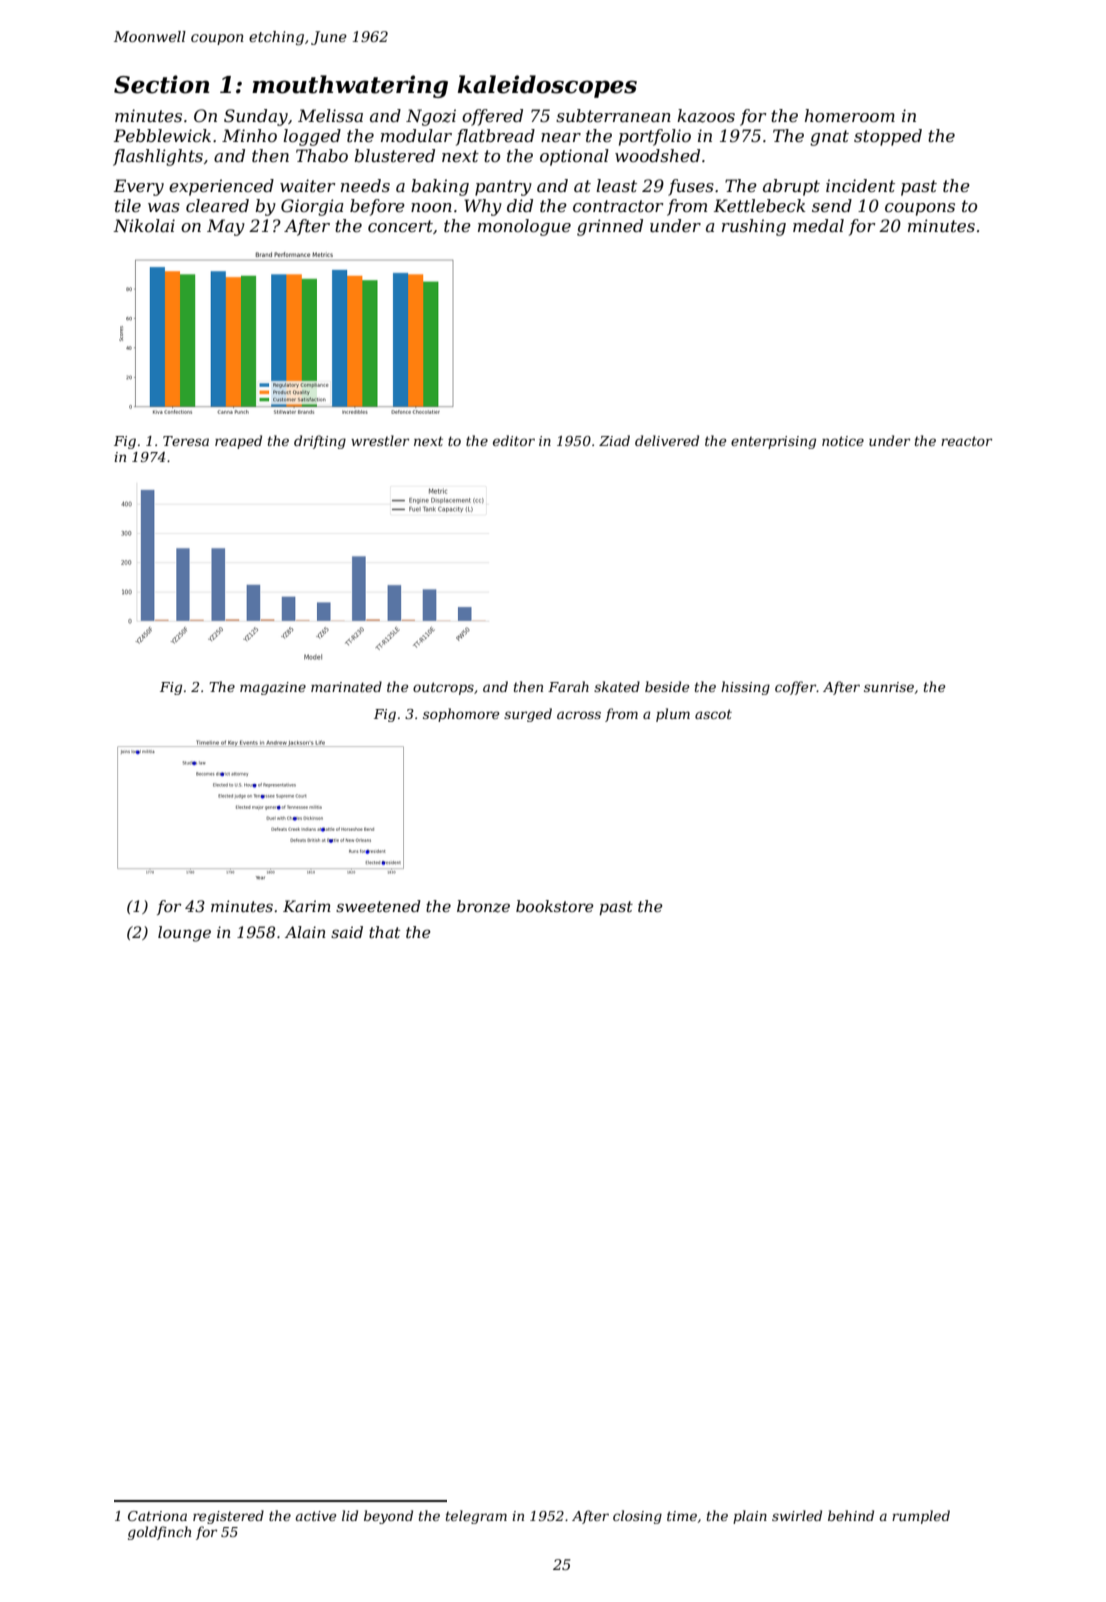 This image has height=1602, width=1106. I want to click on ascot, so click(713, 714).
